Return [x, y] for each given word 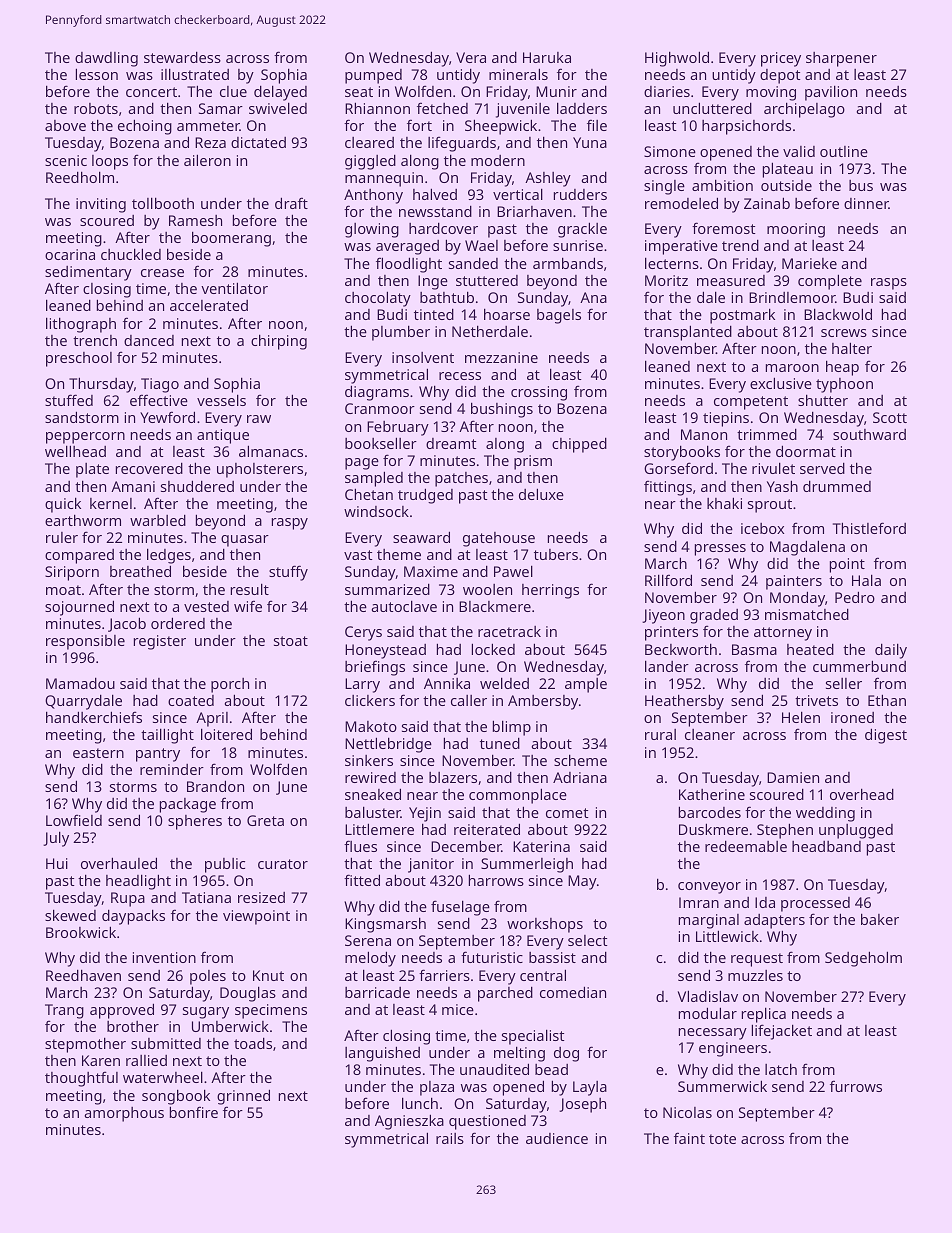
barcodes [710, 812]
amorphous [124, 1114]
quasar [245, 541]
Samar [221, 108]
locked [493, 649]
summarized [387, 589]
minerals [518, 74]
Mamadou [80, 683]
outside [786, 185]
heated [810, 649]
